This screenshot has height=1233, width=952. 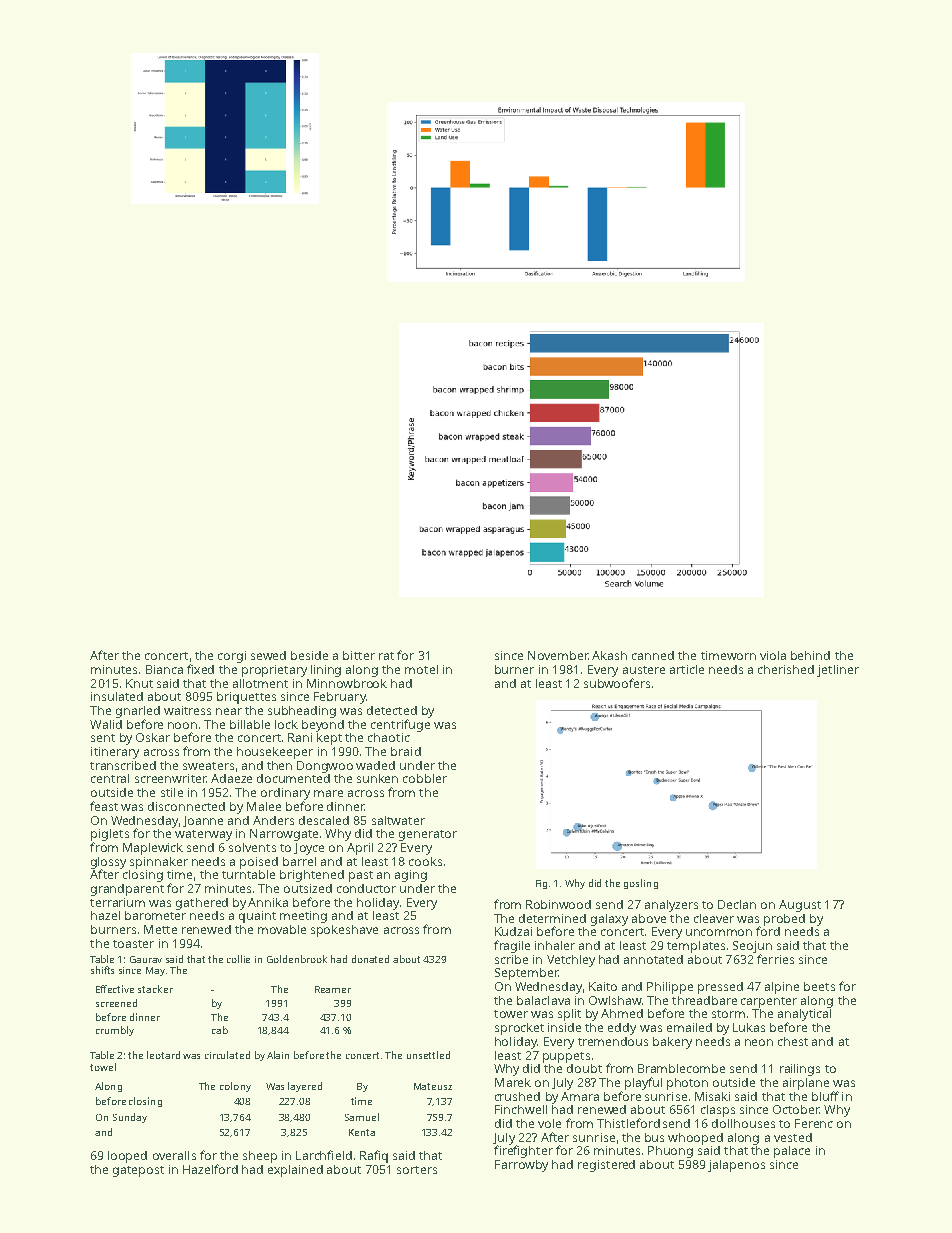 I want to click on piglets, so click(x=110, y=835).
